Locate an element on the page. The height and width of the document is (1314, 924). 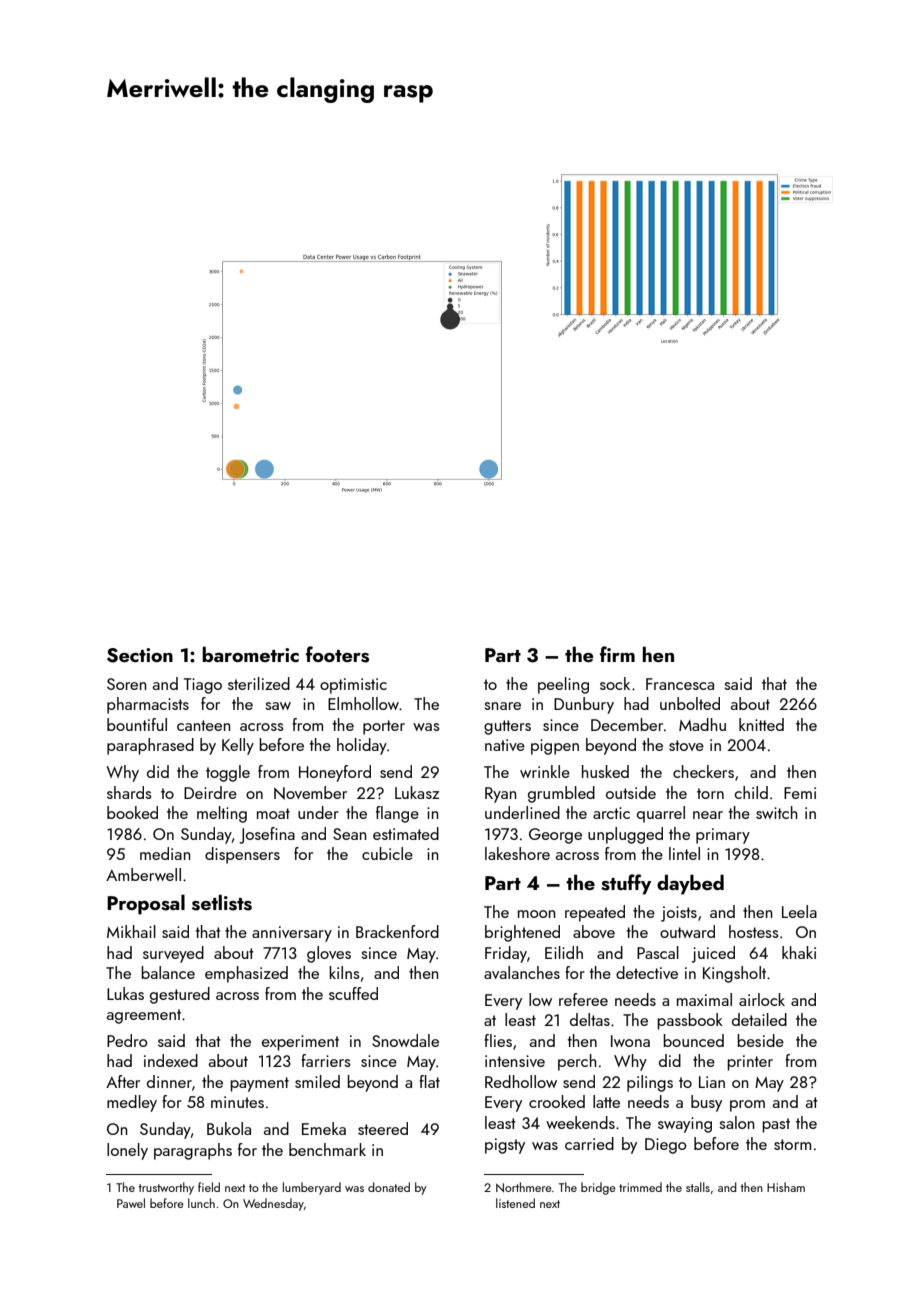
knitted is located at coordinates (761, 724).
